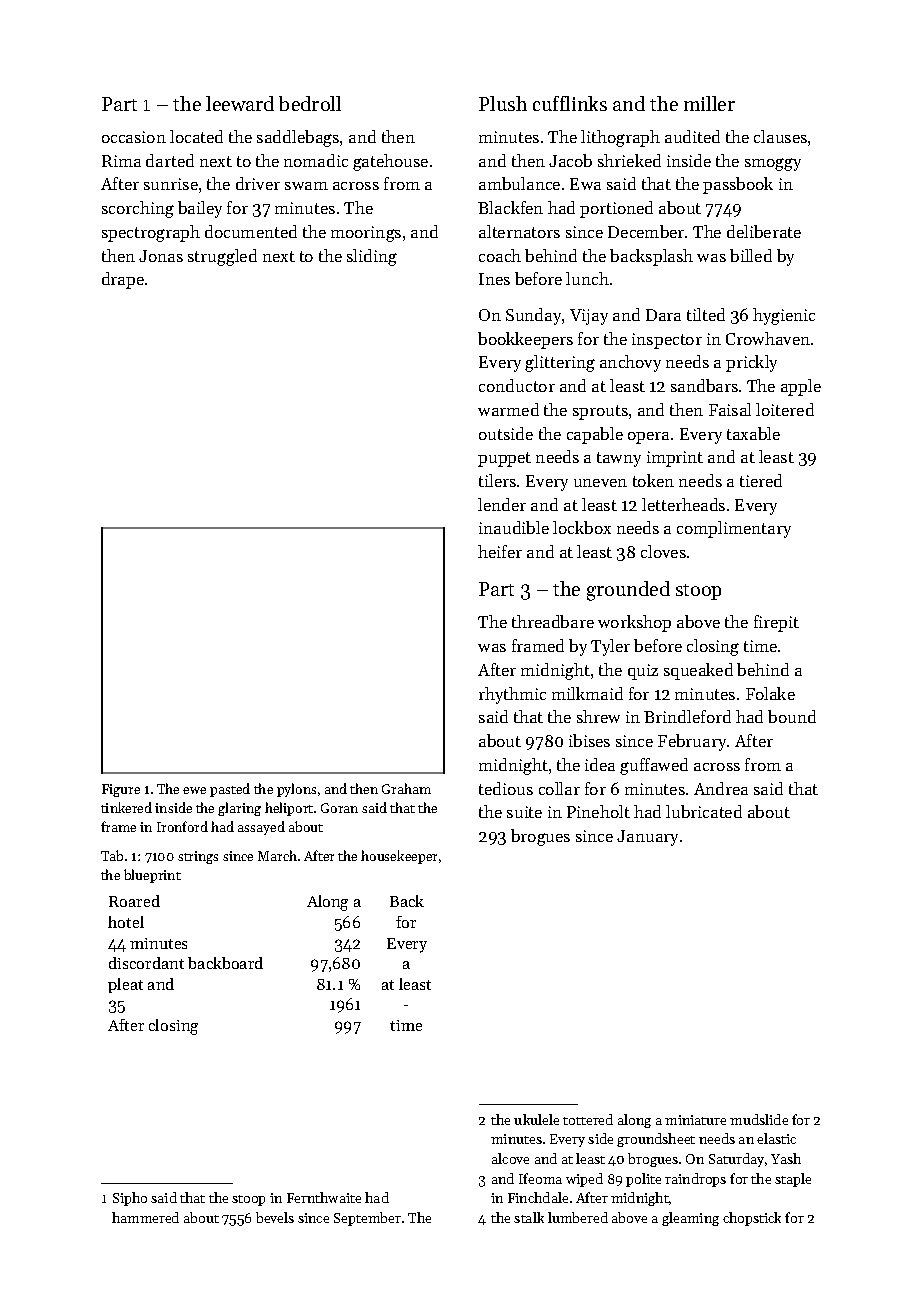 The width and height of the image is (924, 1311). Describe the element at coordinates (500, 551) in the image. I see `heifer` at that location.
